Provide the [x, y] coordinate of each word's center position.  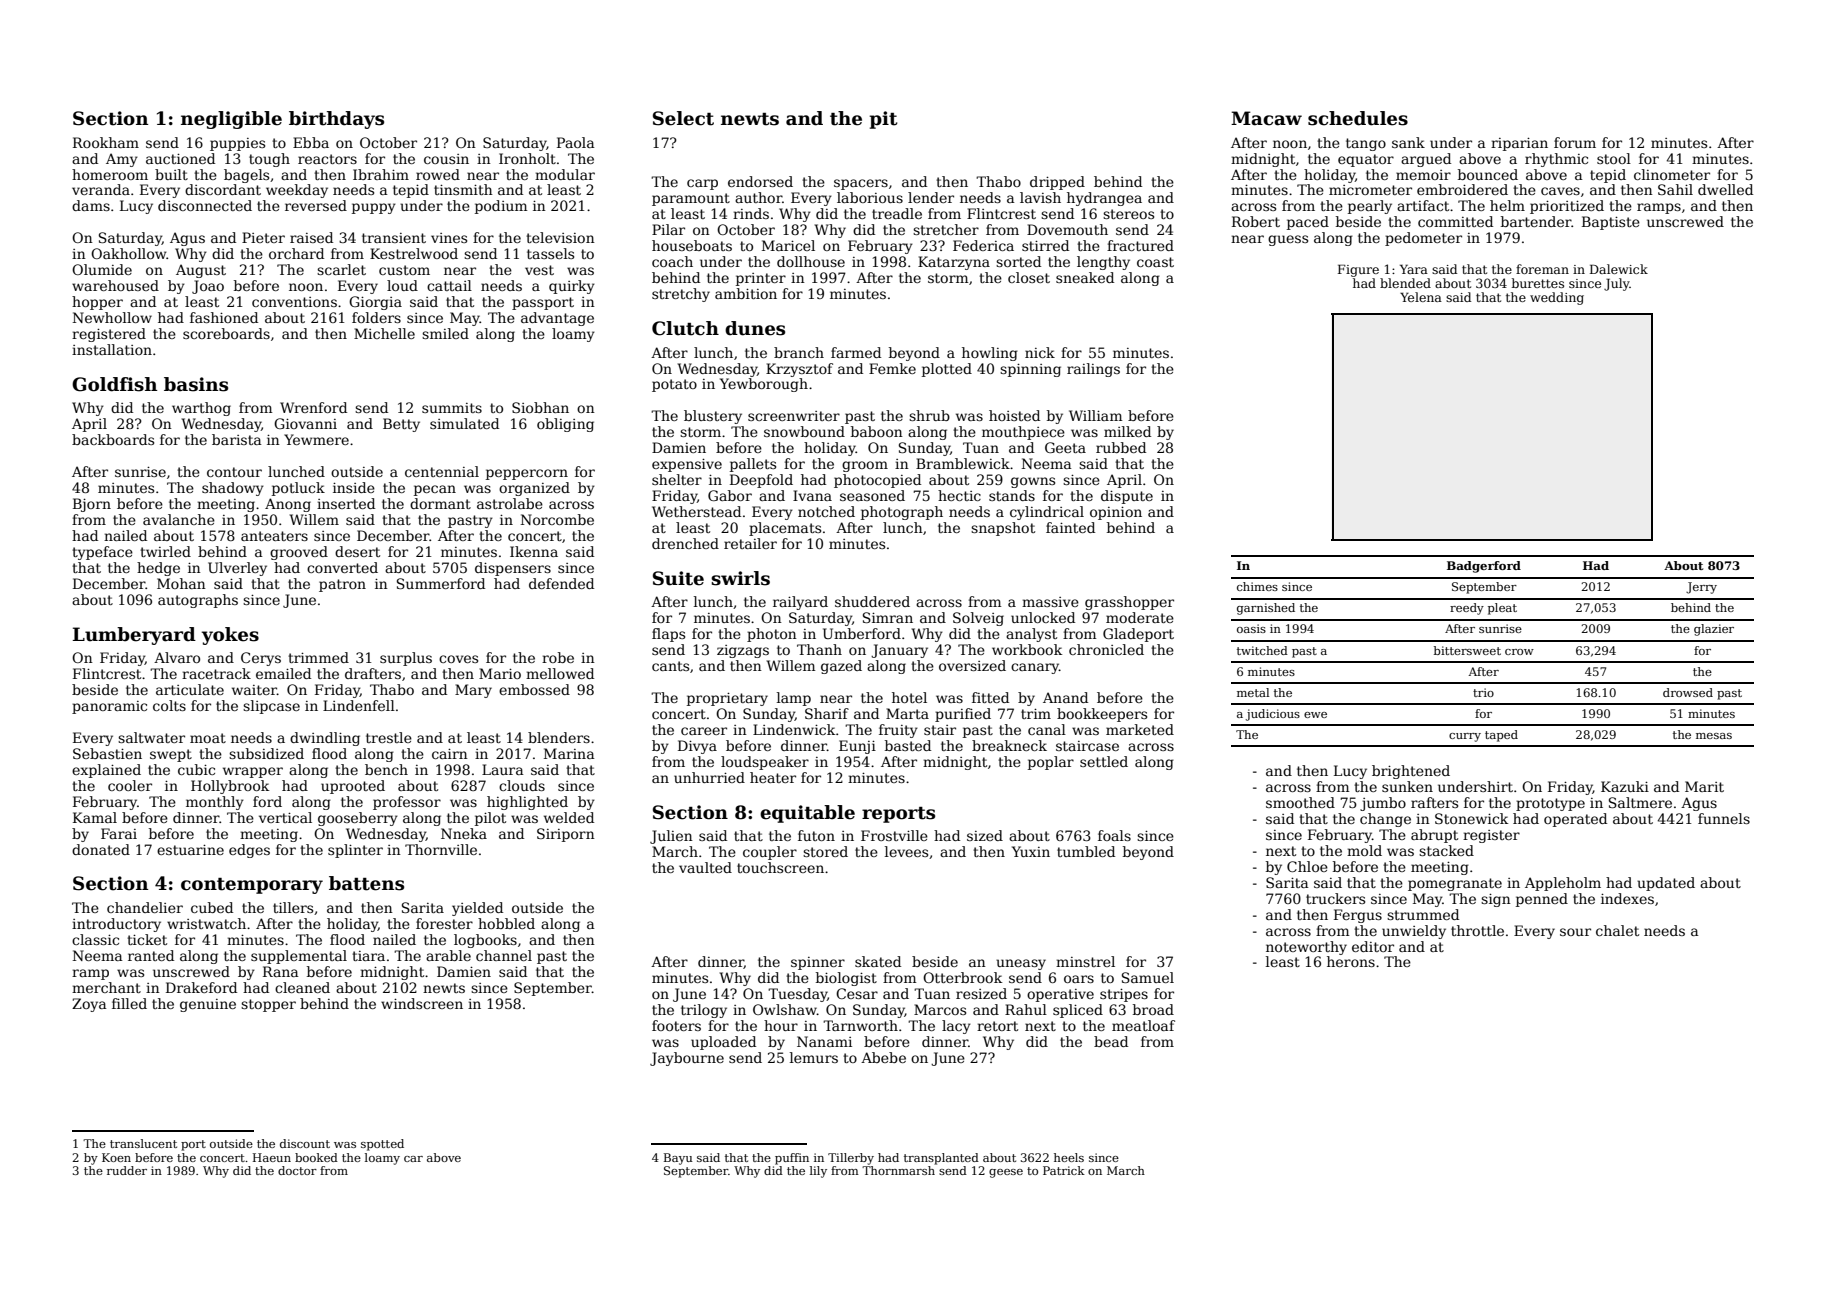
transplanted [941, 1159]
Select [683, 118]
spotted [382, 1145]
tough [269, 160]
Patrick [1064, 1170]
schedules [1358, 118]
